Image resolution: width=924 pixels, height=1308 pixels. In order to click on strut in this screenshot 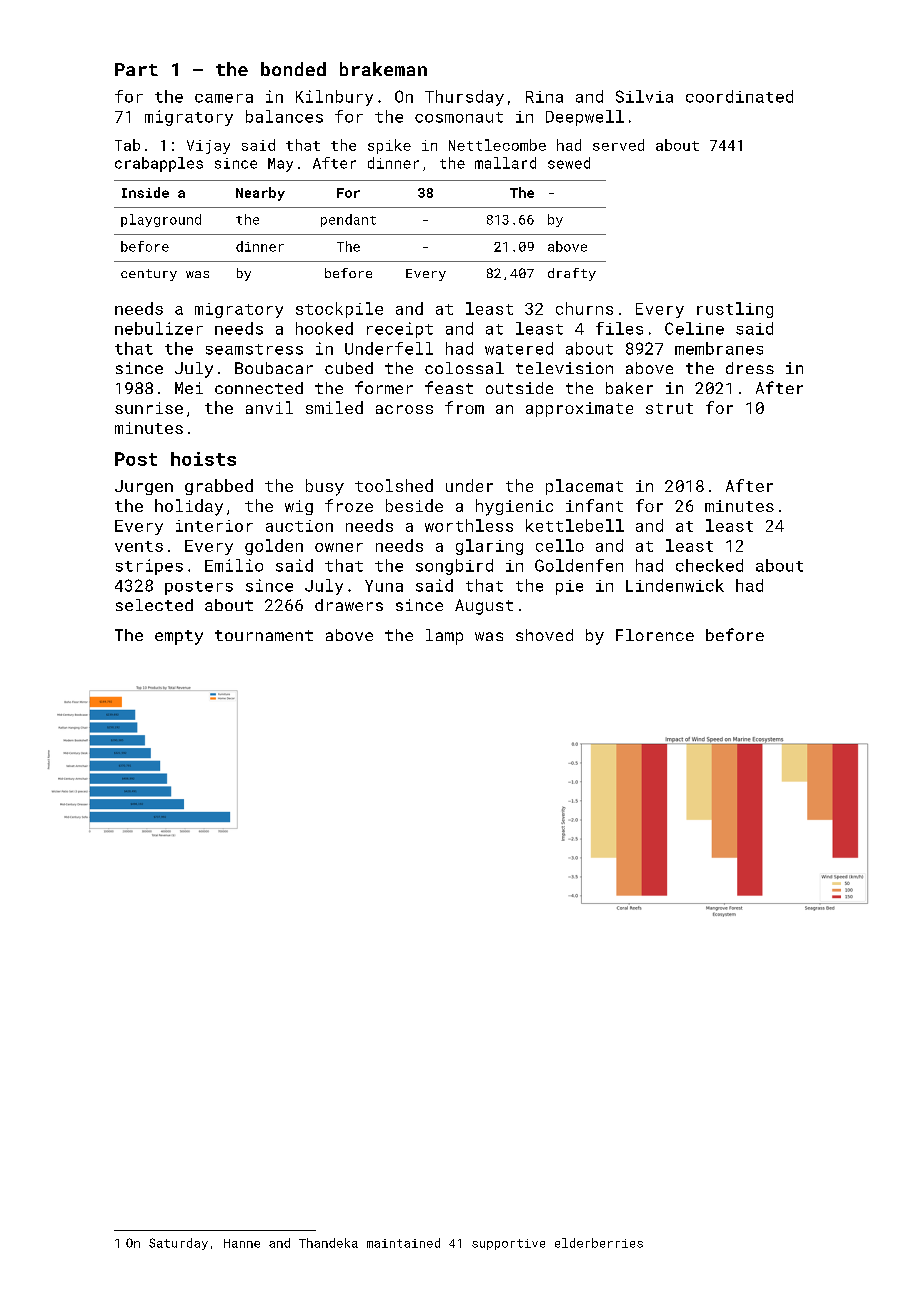, I will do `click(669, 408)`.
